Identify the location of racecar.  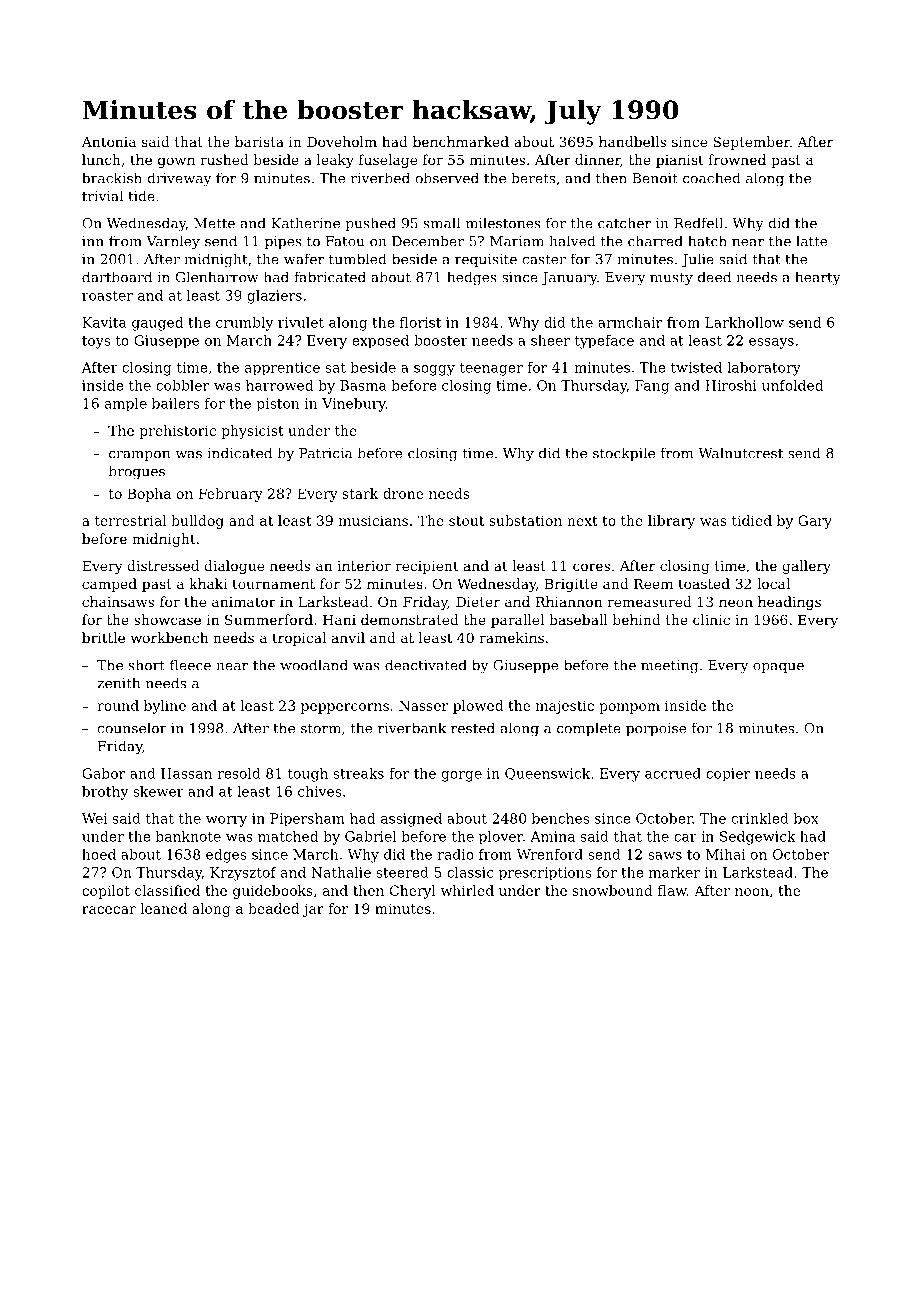
(109, 910).
